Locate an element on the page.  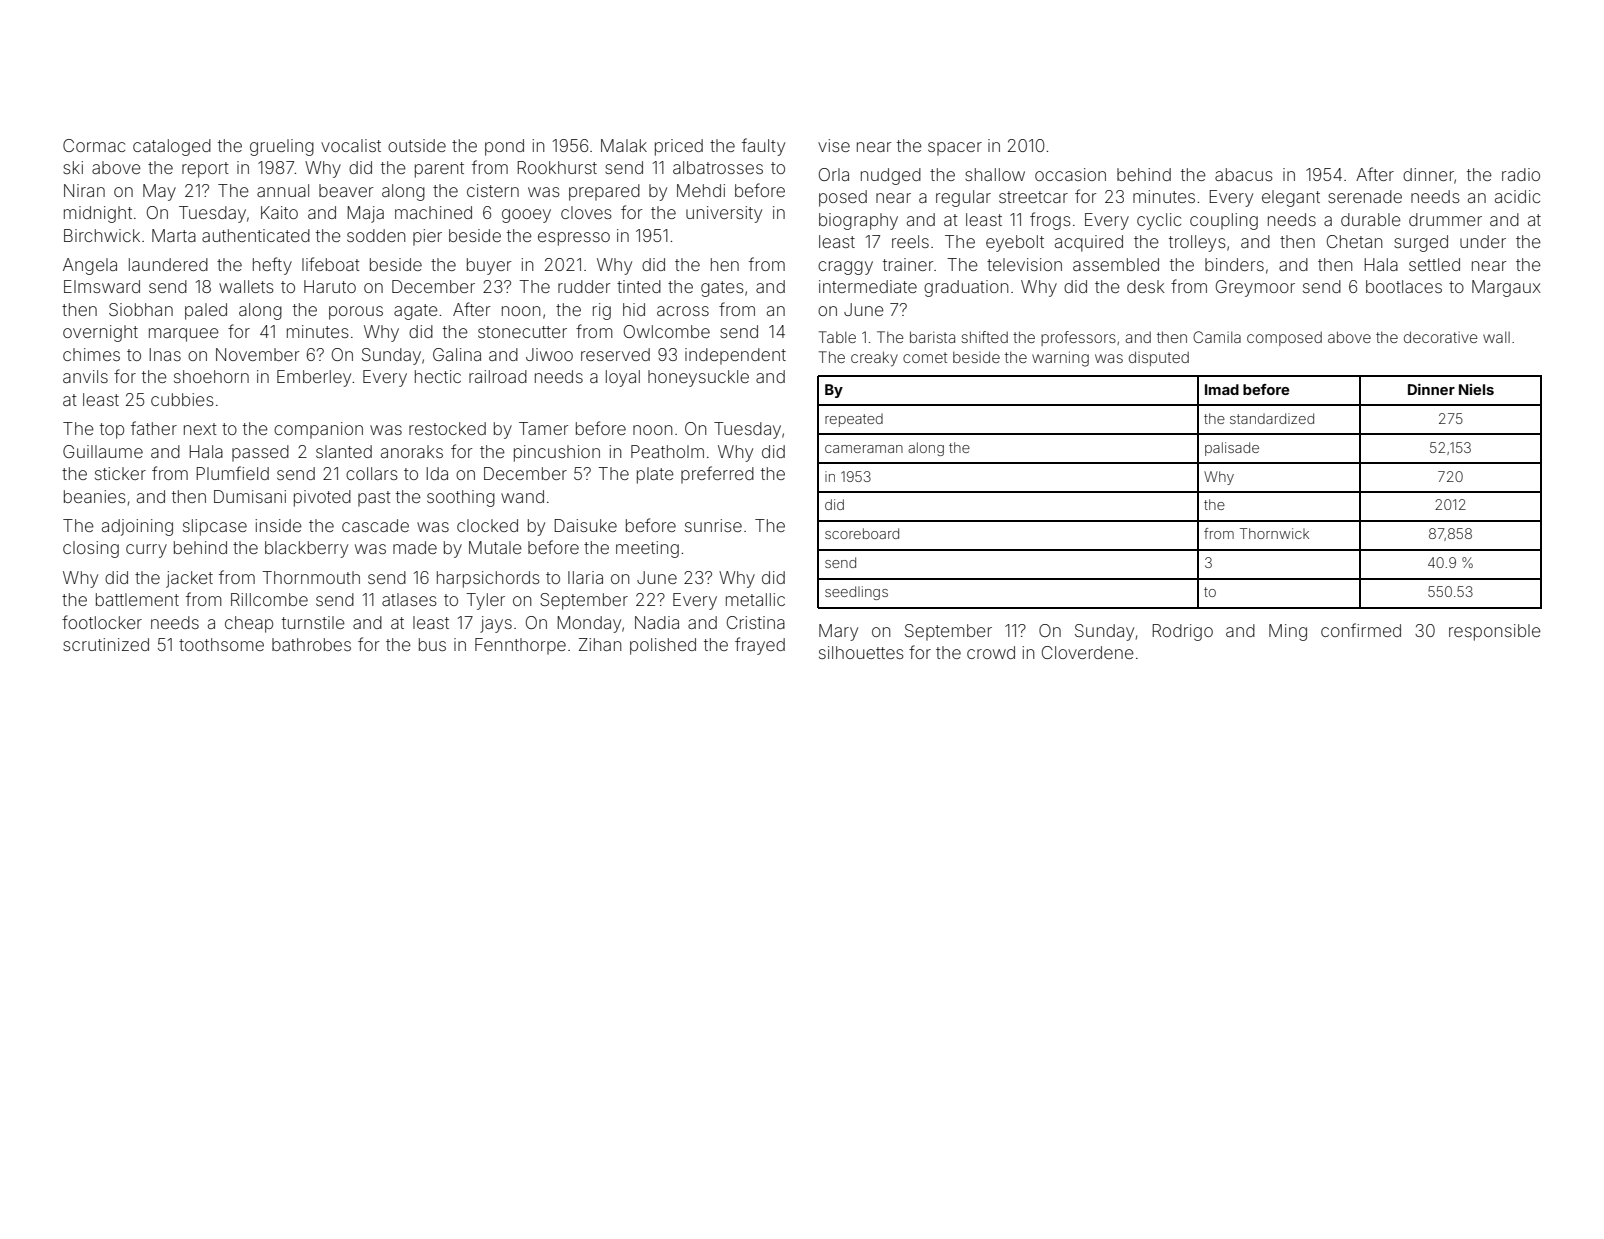
Maja is located at coordinates (366, 214).
